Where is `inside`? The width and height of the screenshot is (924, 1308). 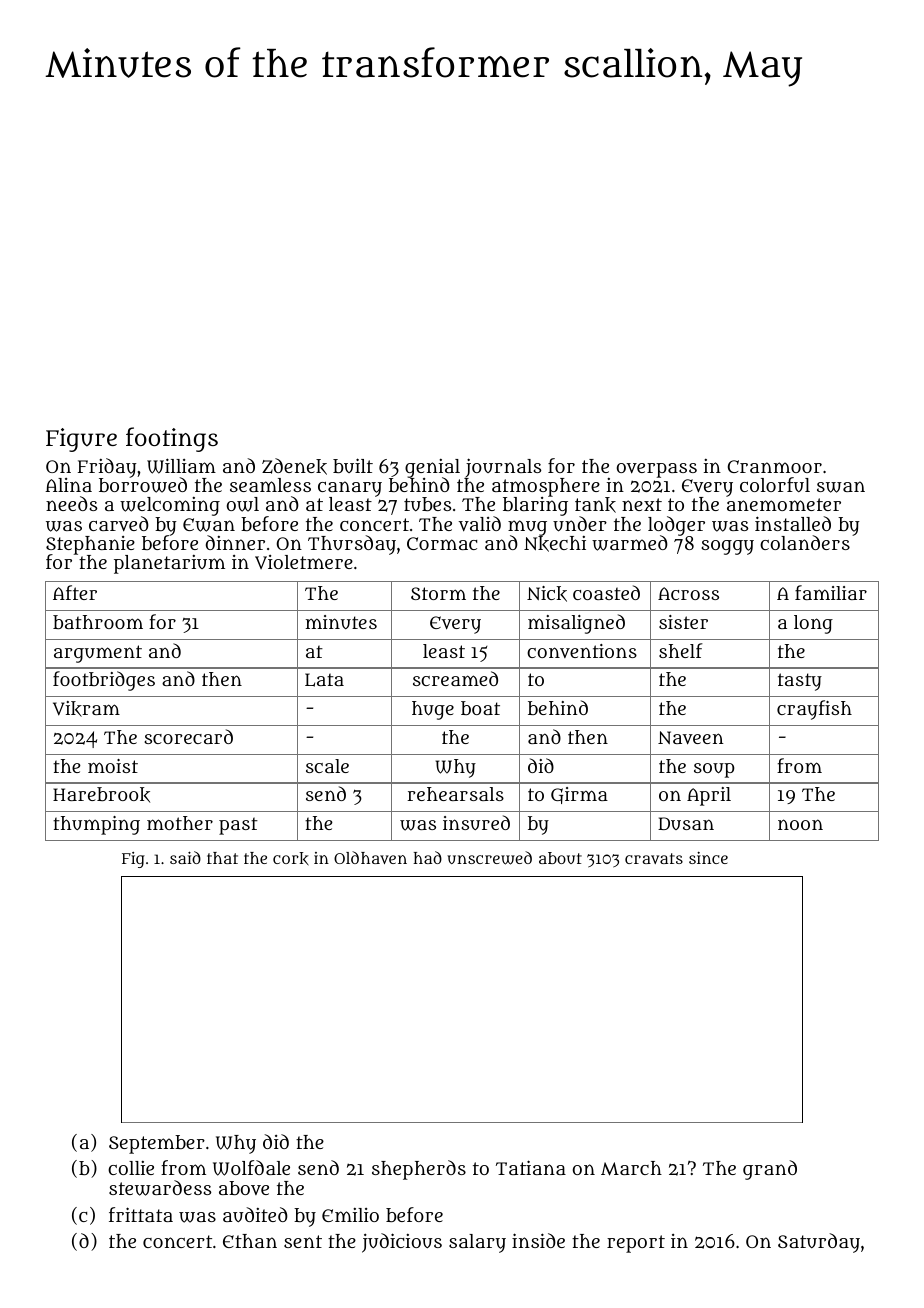 inside is located at coordinates (538, 1240).
